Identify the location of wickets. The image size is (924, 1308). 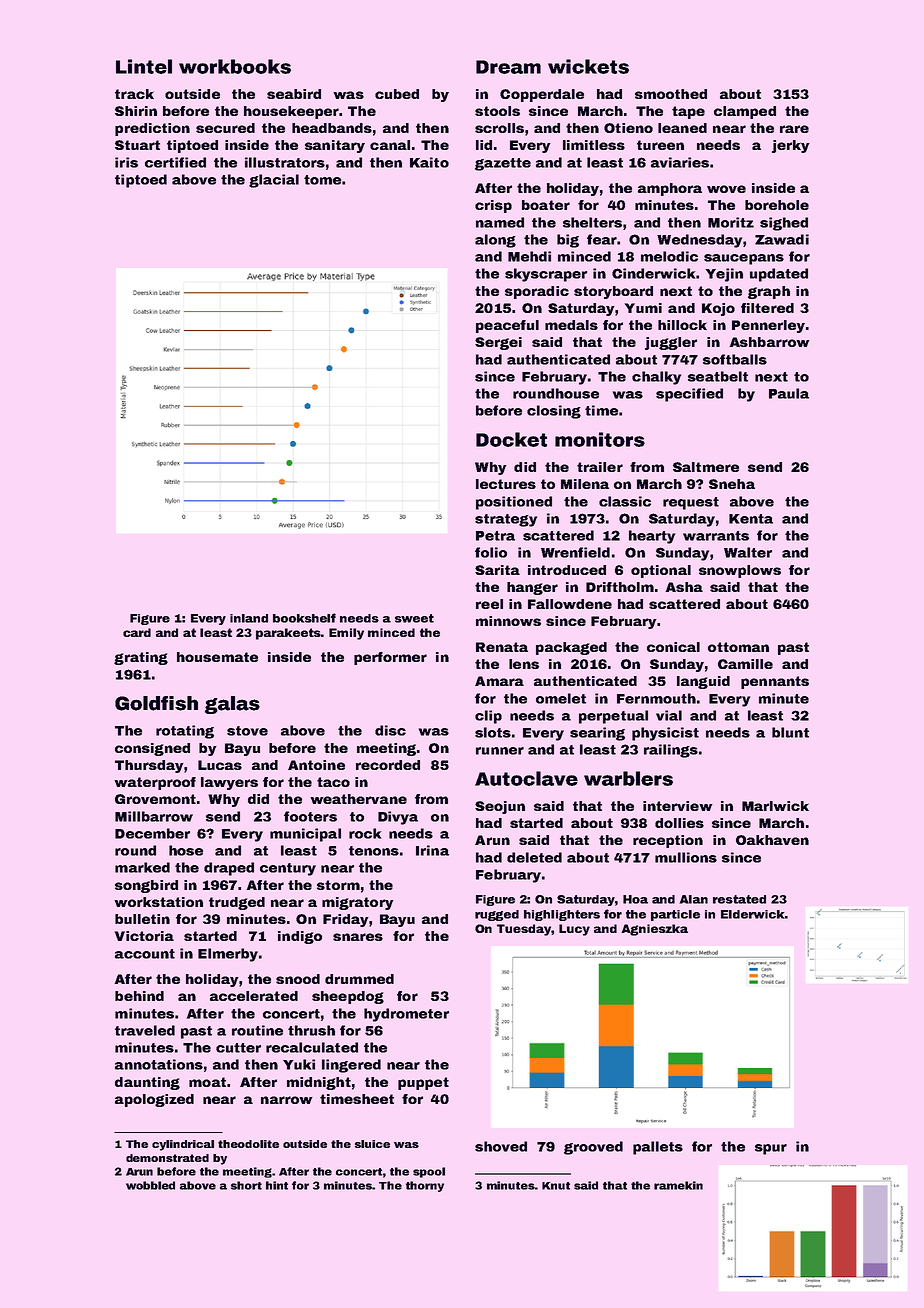
(588, 66).
